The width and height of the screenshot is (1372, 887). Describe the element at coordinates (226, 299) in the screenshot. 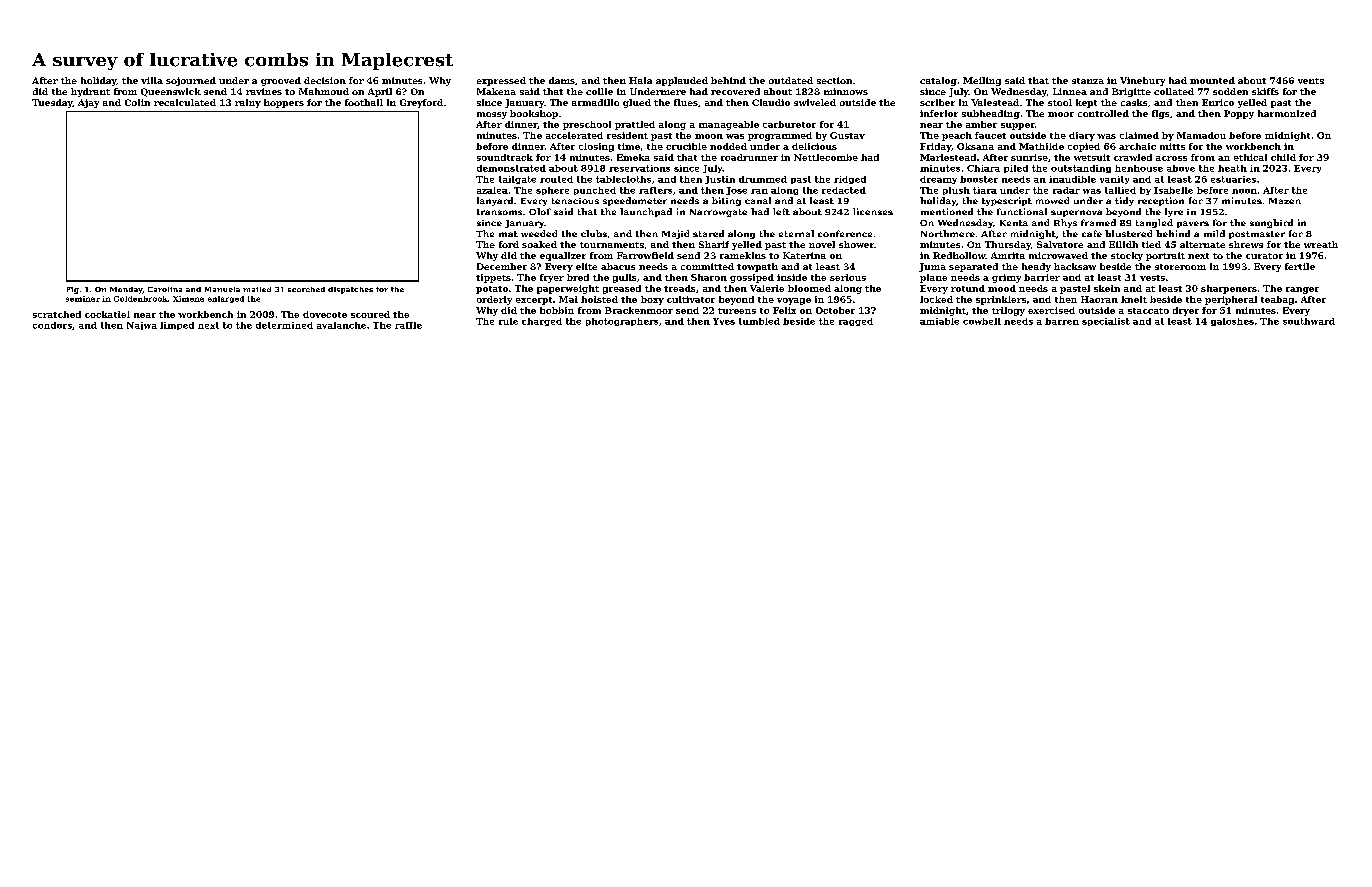

I see `enlarged` at that location.
